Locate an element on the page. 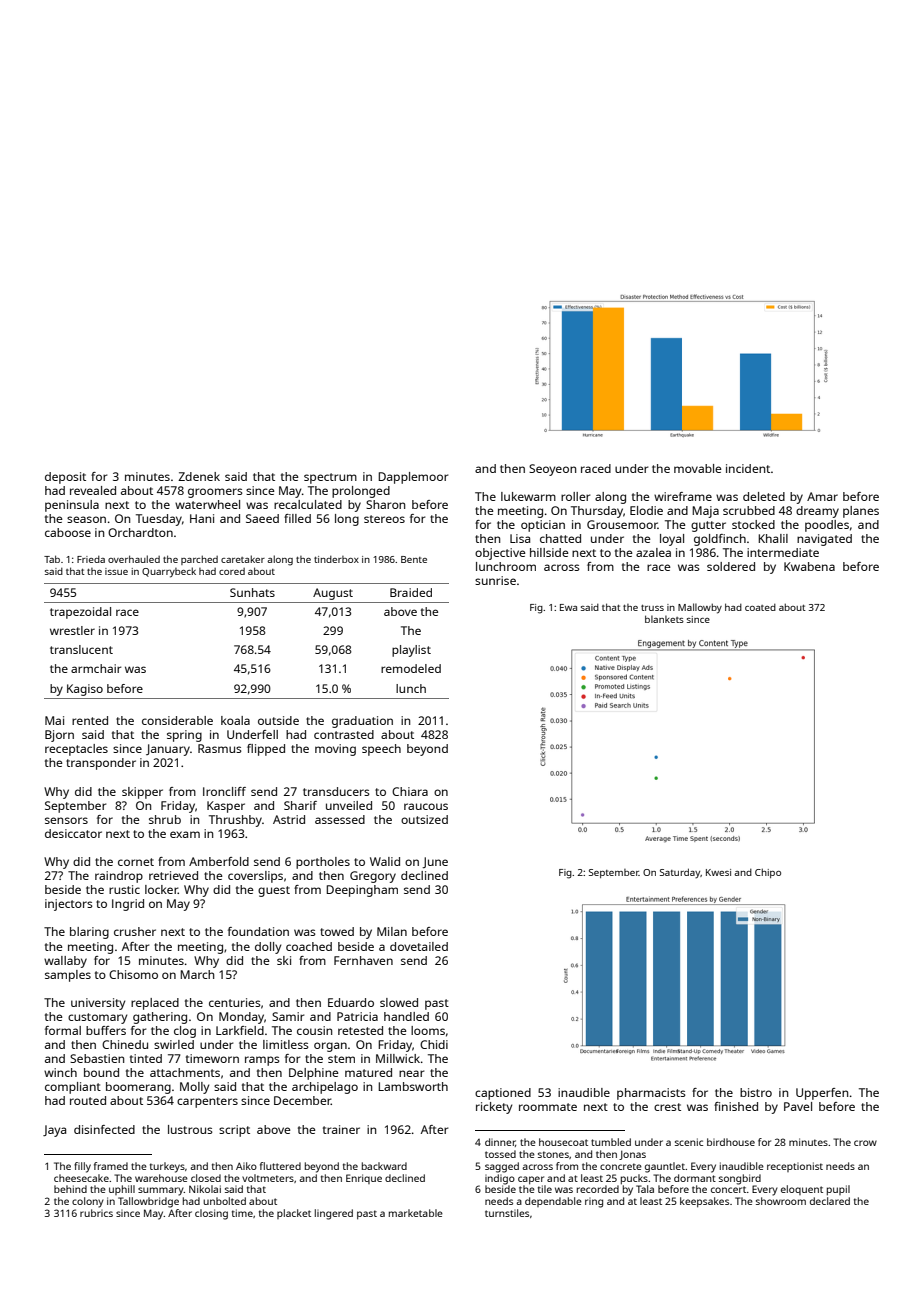  Chidi is located at coordinates (434, 1044).
